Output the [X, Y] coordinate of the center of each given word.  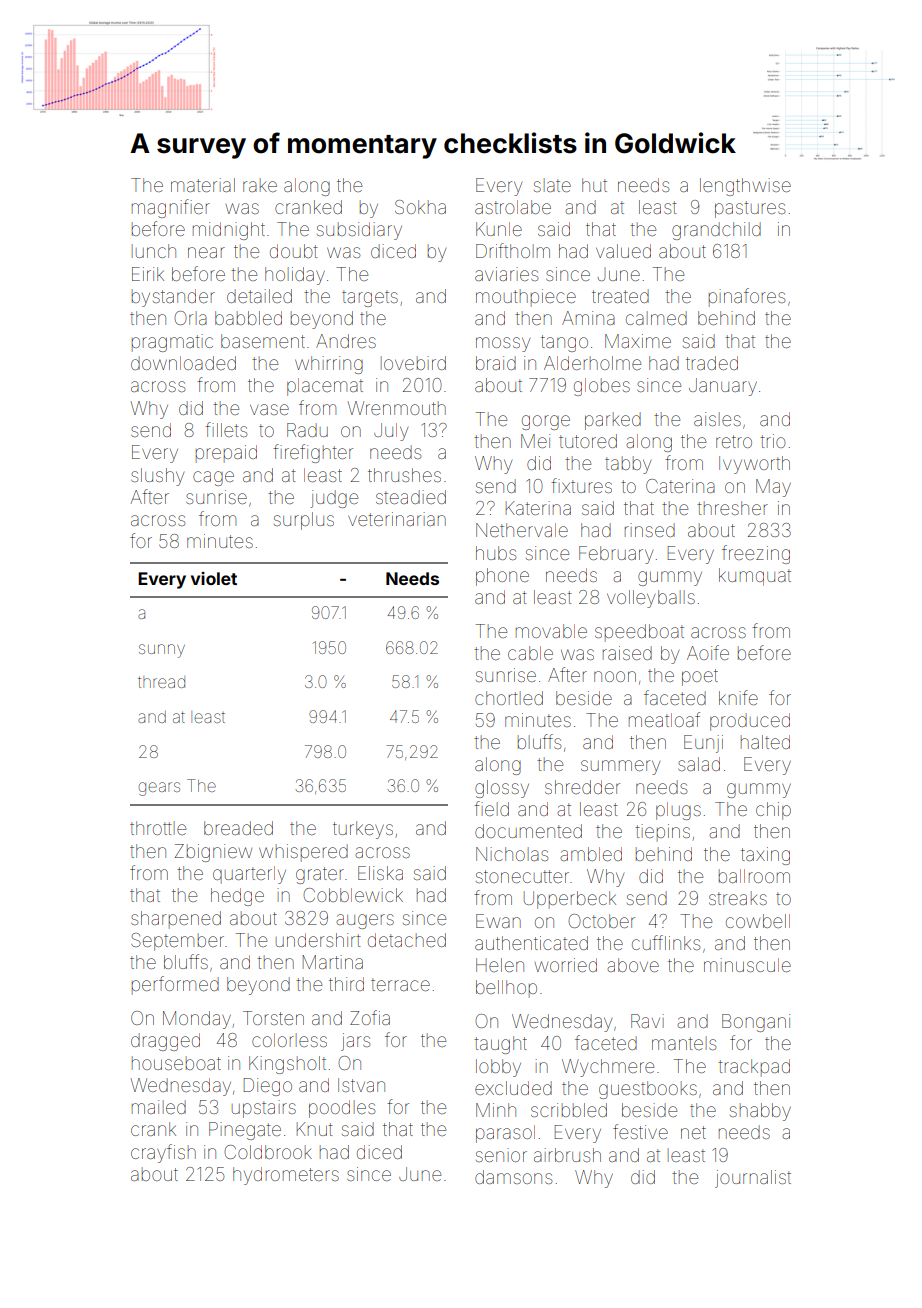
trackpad [754, 1068]
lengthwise [745, 187]
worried [566, 965]
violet [214, 578]
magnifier [171, 208]
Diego [268, 1087]
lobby [498, 1068]
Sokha [420, 207]
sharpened [176, 920]
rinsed [650, 530]
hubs [496, 553]
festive [640, 1131]
